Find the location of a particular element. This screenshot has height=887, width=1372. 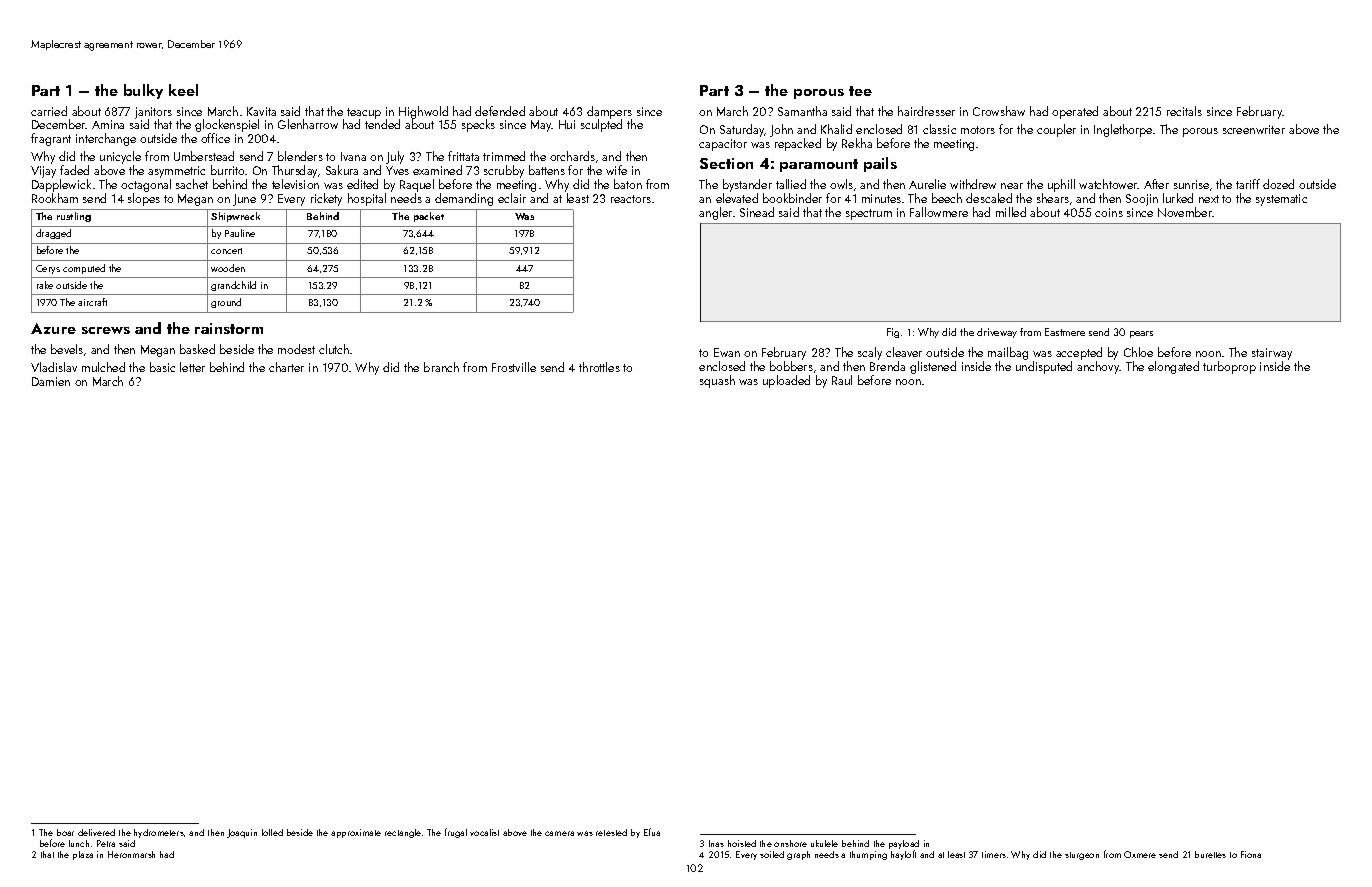

Joaquin is located at coordinates (242, 833).
